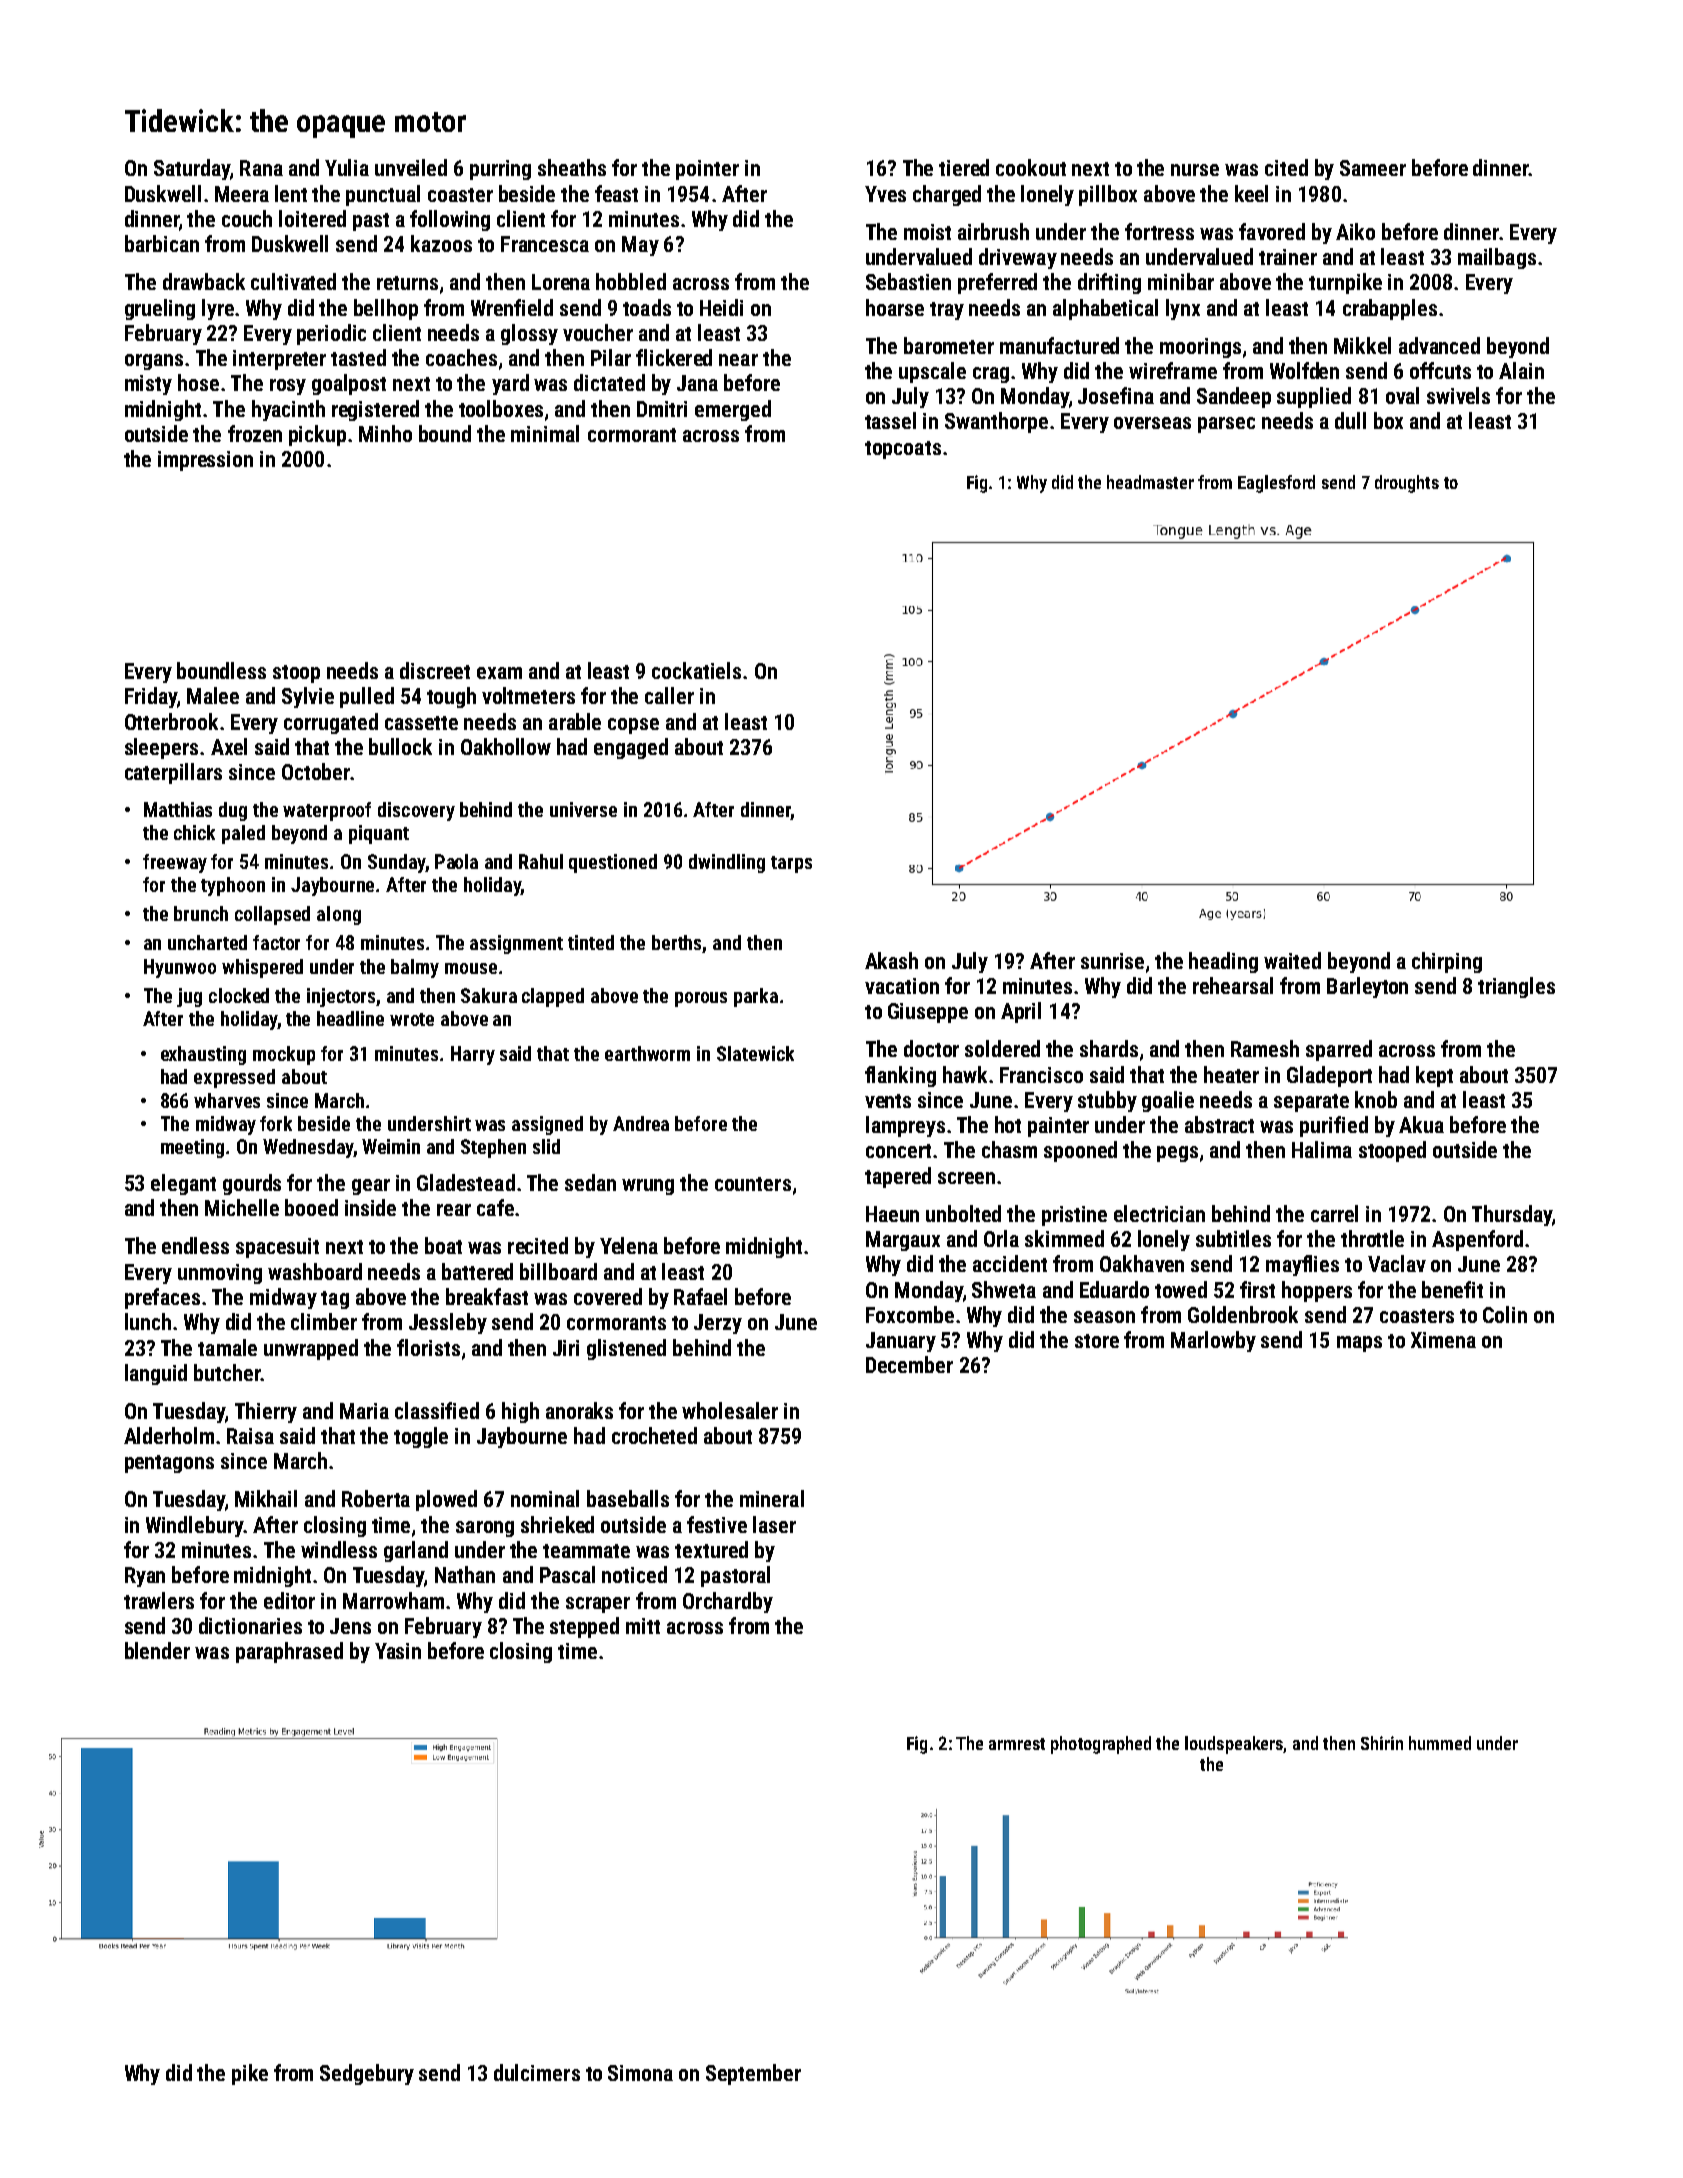 This page has width=1683, height=2178. What do you see at coordinates (367, 2074) in the page?
I see `Sedgebury` at bounding box center [367, 2074].
